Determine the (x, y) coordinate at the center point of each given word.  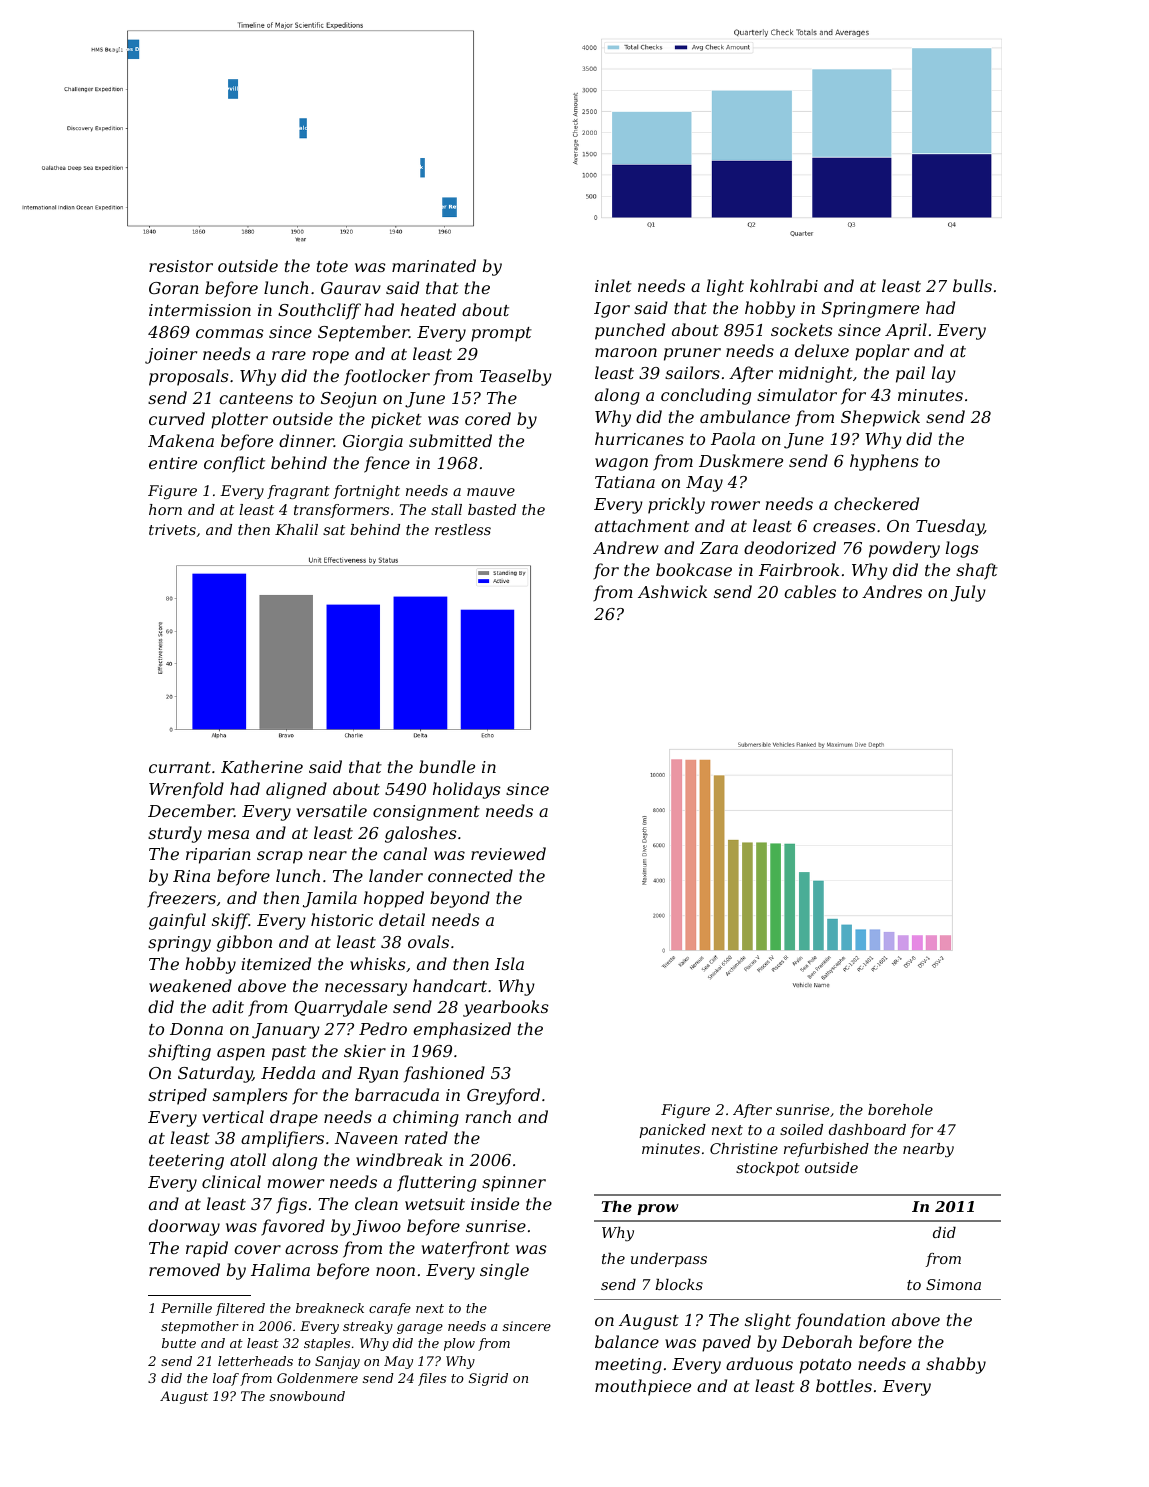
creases (844, 527)
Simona (953, 1284)
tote (332, 266)
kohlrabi (784, 285)
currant (180, 767)
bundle (447, 766)
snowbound (307, 1396)
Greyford (503, 1096)
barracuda (397, 1094)
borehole (900, 1109)
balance (627, 1341)
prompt (501, 334)
